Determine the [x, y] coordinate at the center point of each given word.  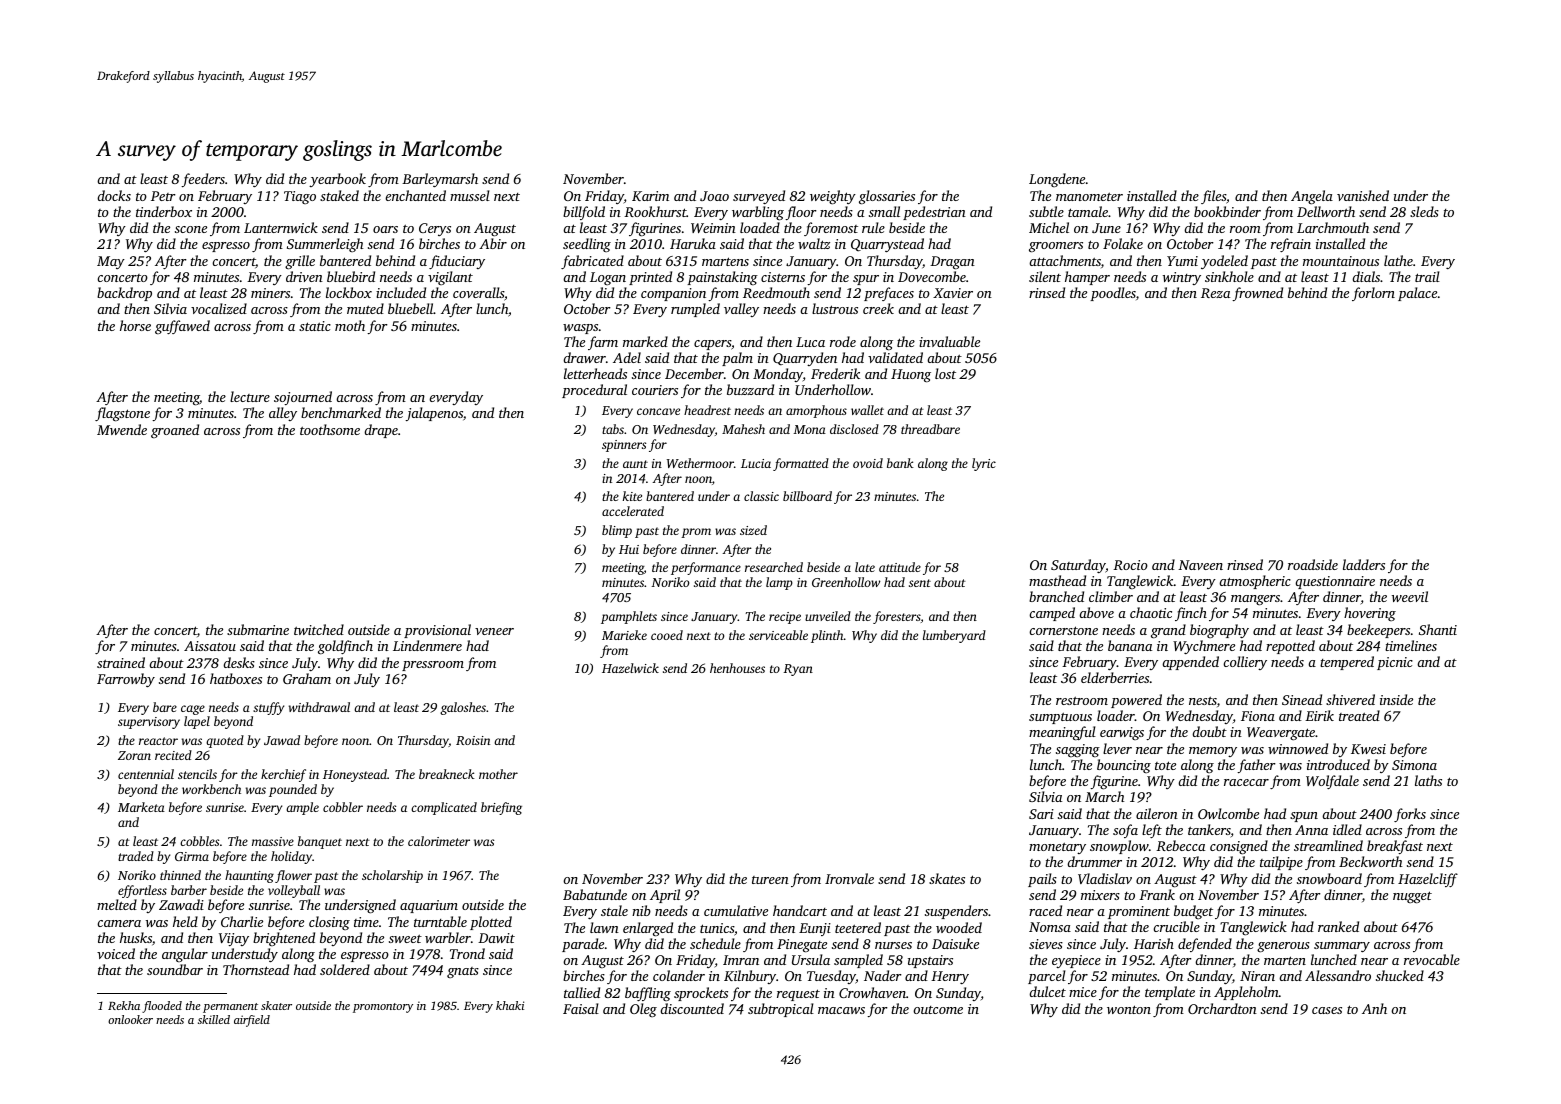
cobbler [343, 807]
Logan [608, 278]
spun [1304, 817]
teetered [858, 927]
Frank [1157, 894]
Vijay [234, 939]
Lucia [756, 463]
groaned [175, 431]
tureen [770, 880]
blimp [617, 531]
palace [1417, 294]
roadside [1313, 564]
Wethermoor [700, 463]
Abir [493, 243]
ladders [1364, 564]
